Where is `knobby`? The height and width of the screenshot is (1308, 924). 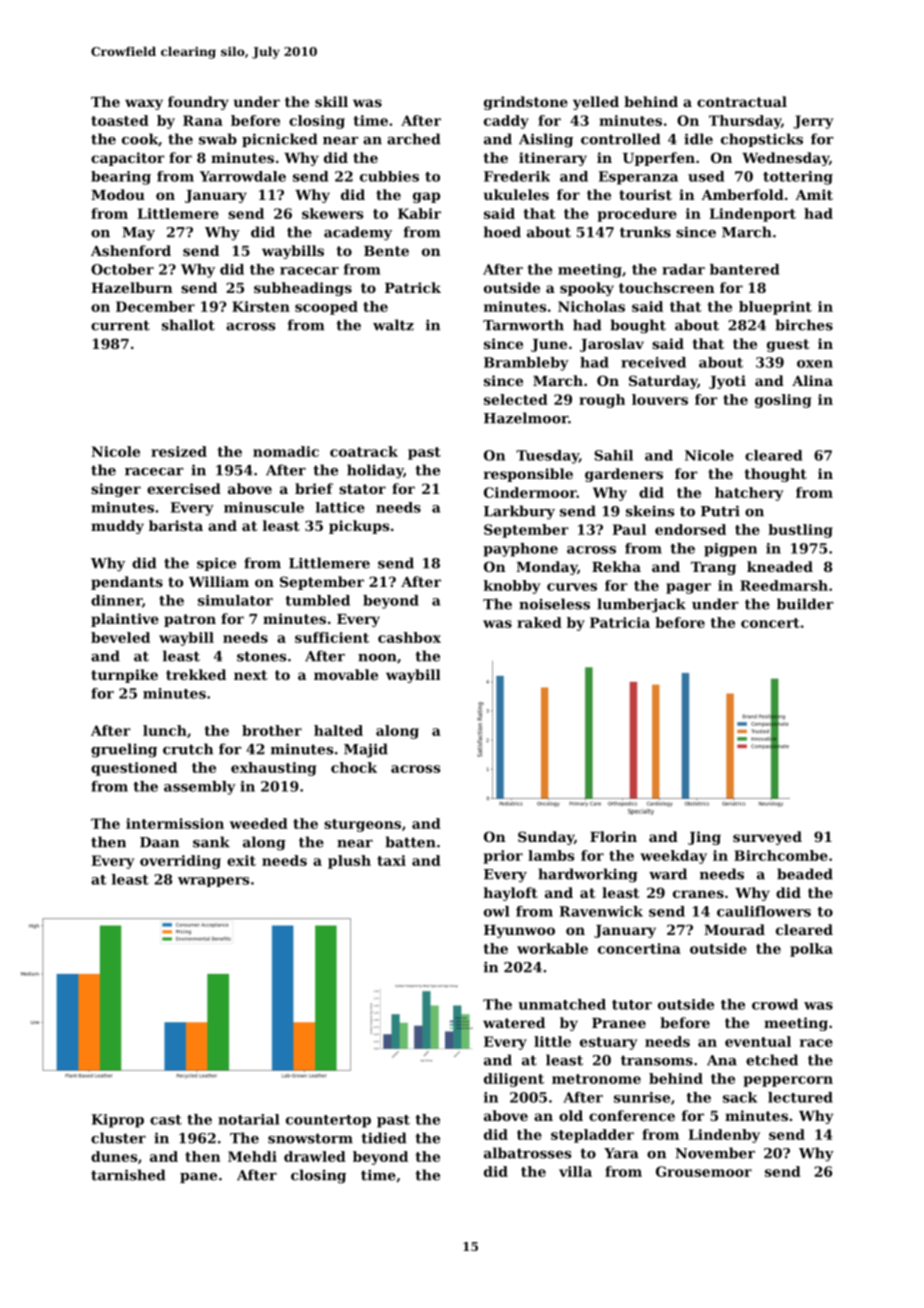 knobby is located at coordinates (512, 587).
